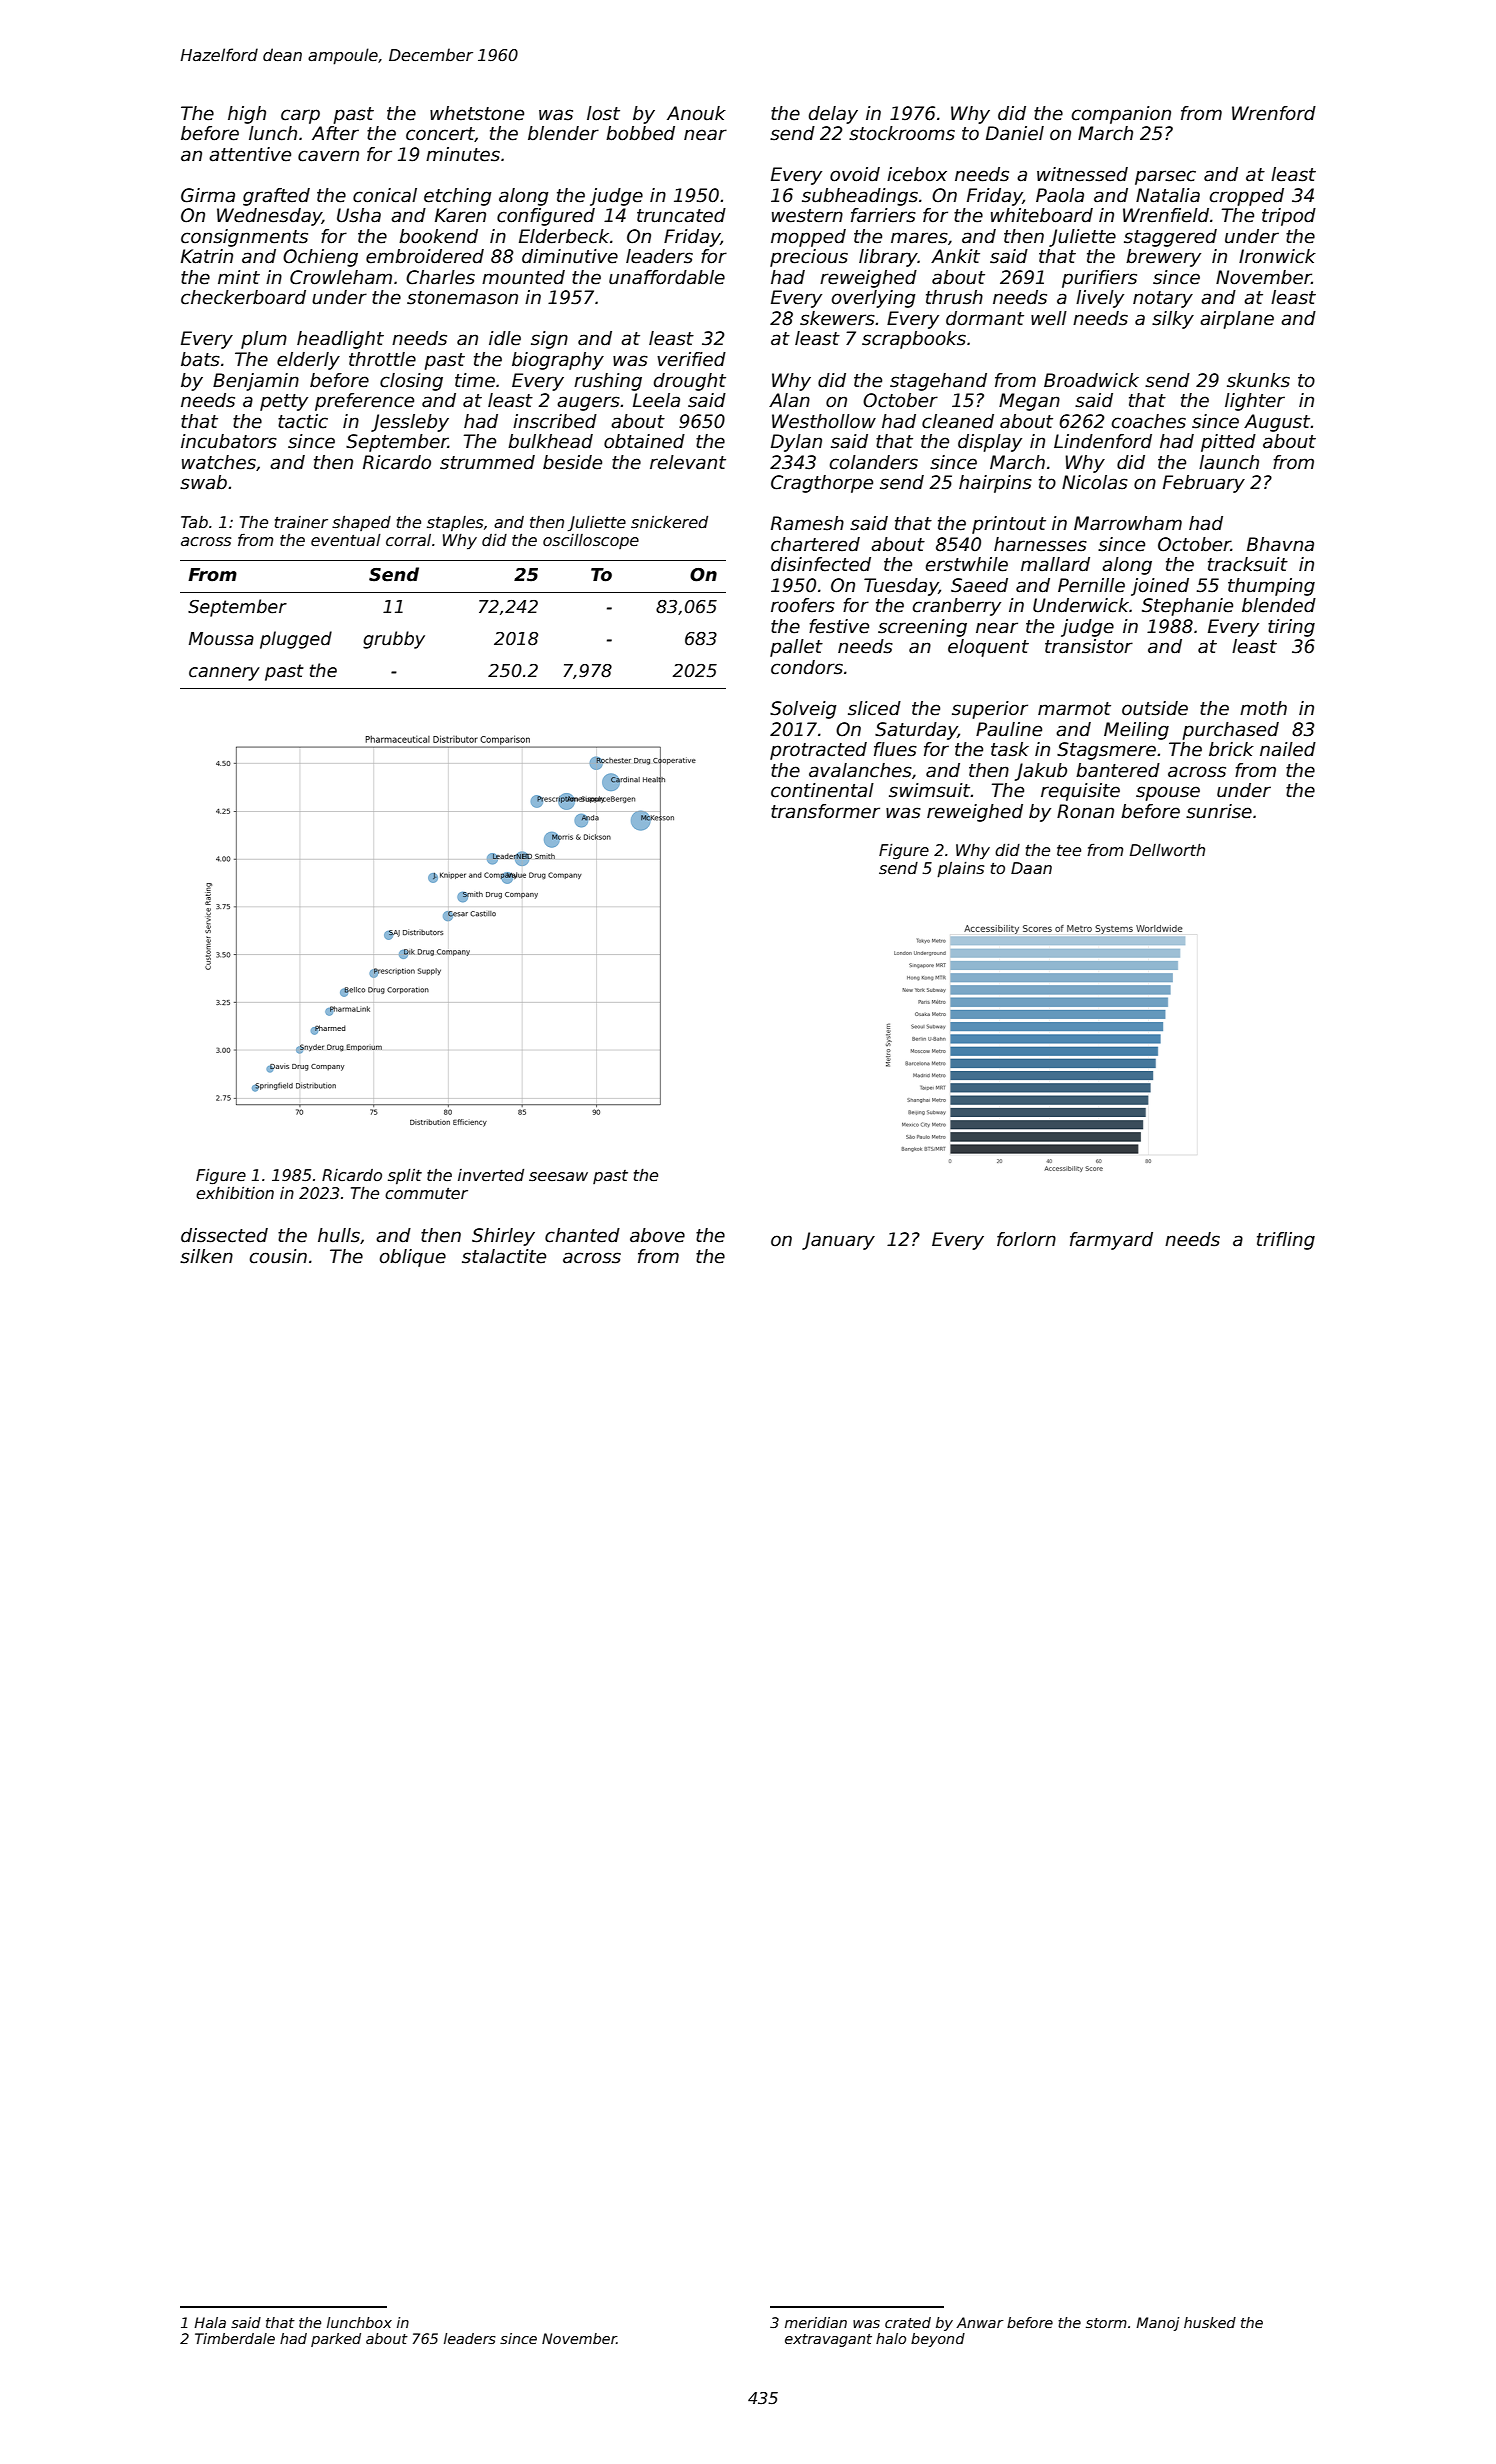 The height and width of the image is (2464, 1496). I want to click on whiteboard, so click(1042, 215).
